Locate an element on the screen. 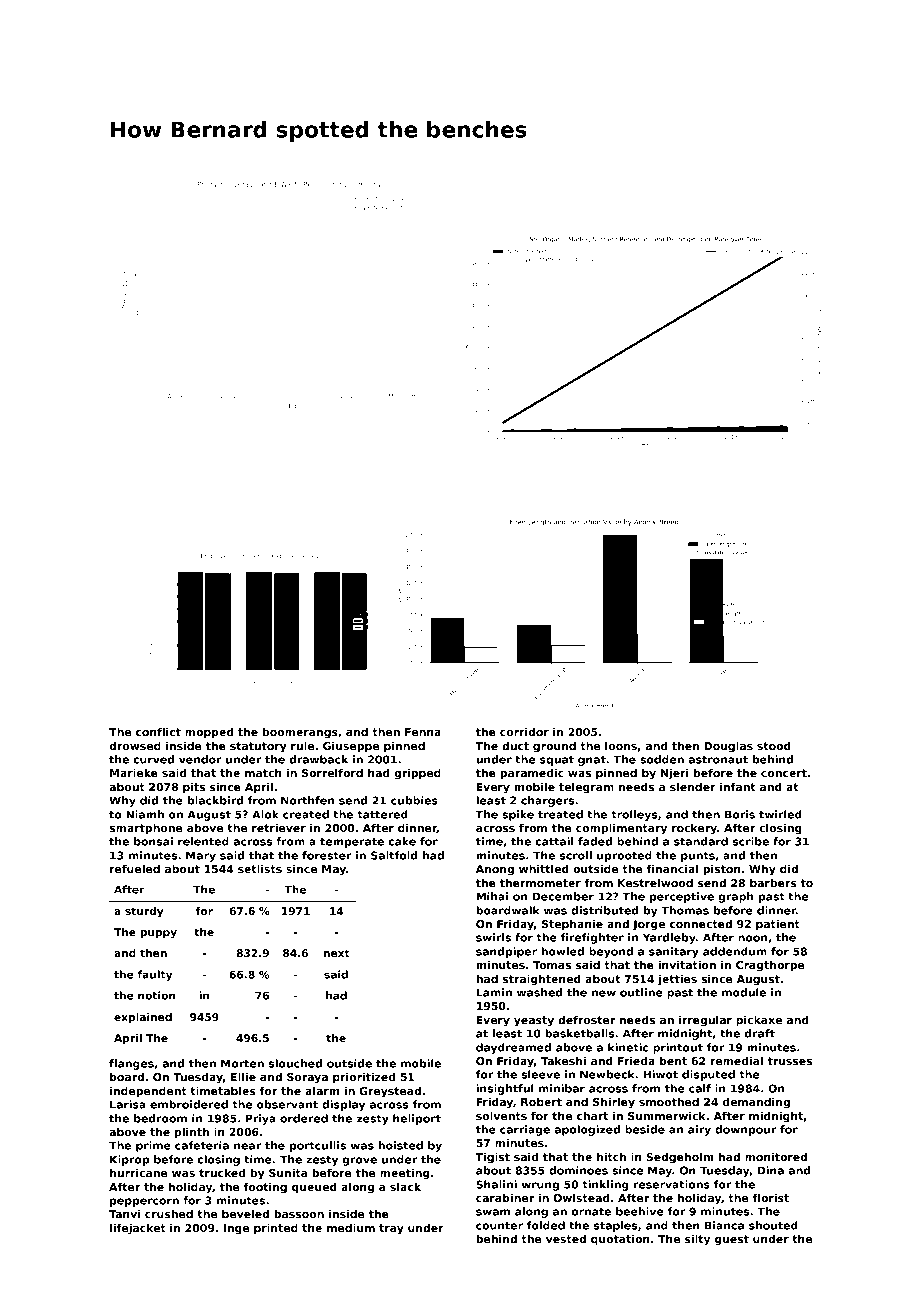 The height and width of the screenshot is (1308, 924). statutory is located at coordinates (258, 747).
